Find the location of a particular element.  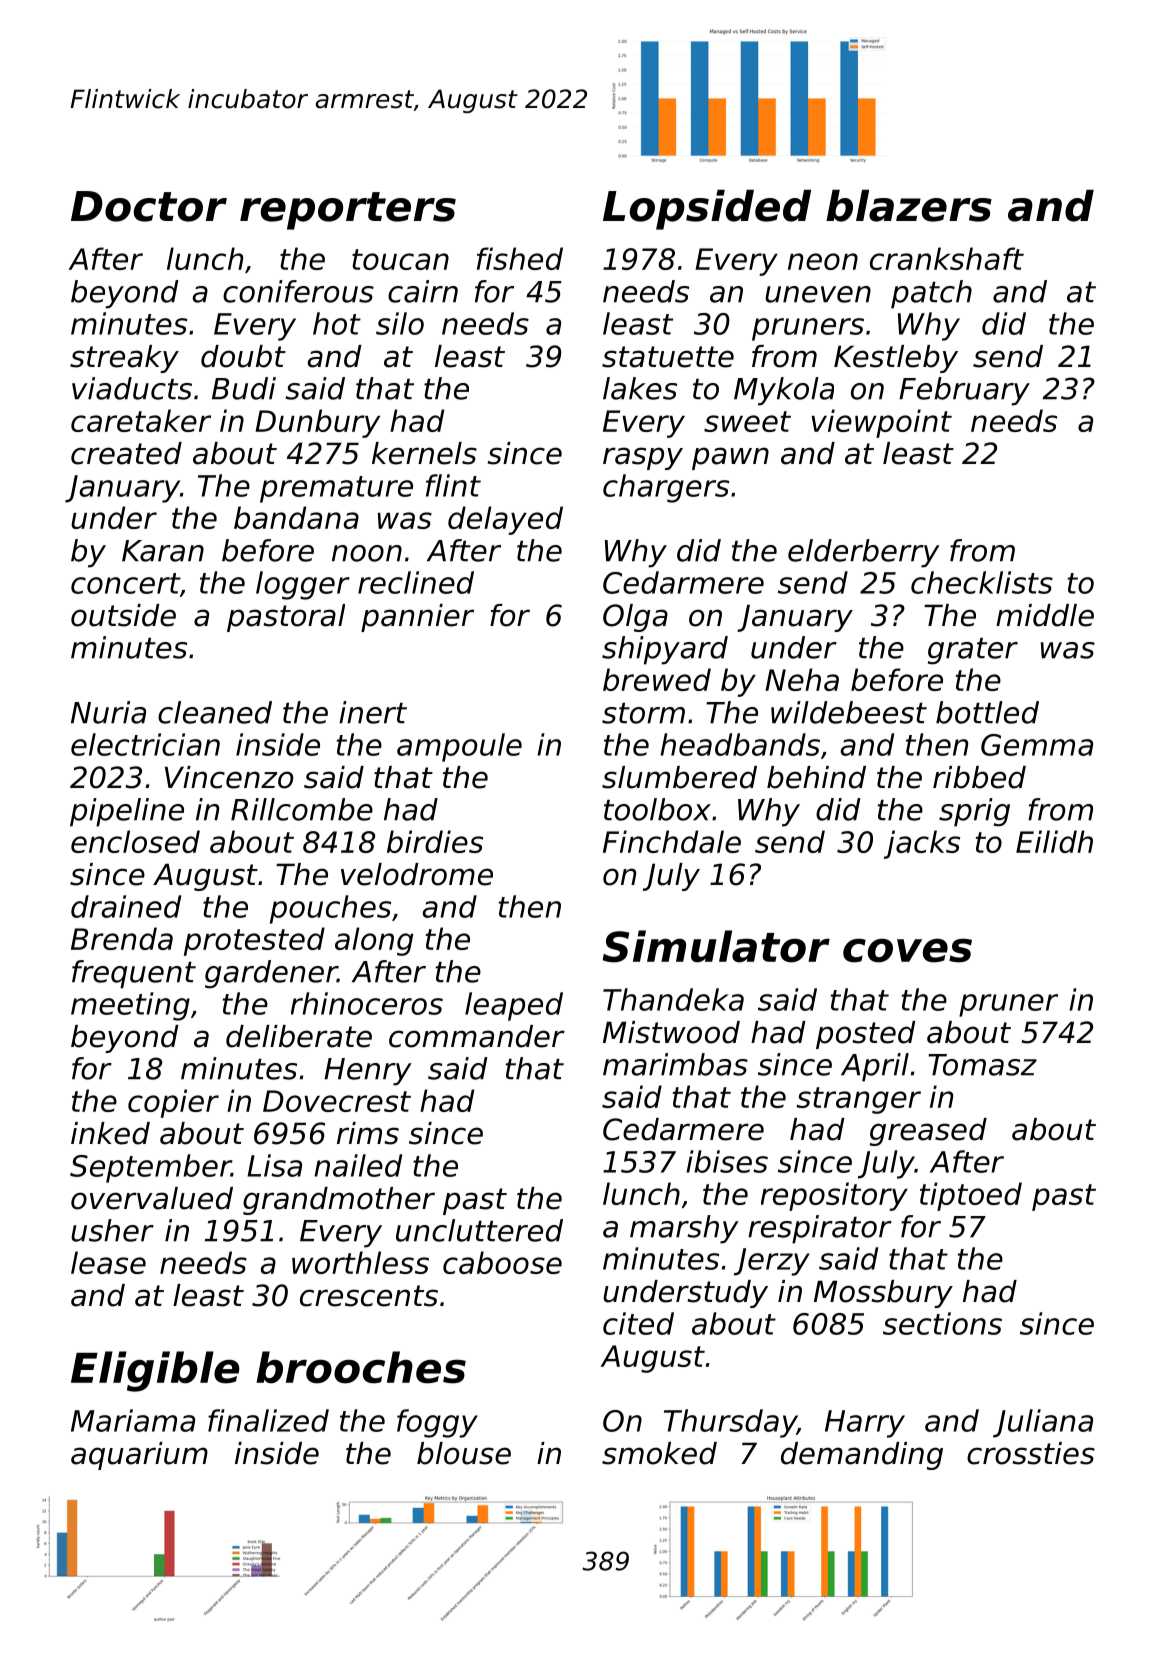

reporters is located at coordinates (348, 211).
